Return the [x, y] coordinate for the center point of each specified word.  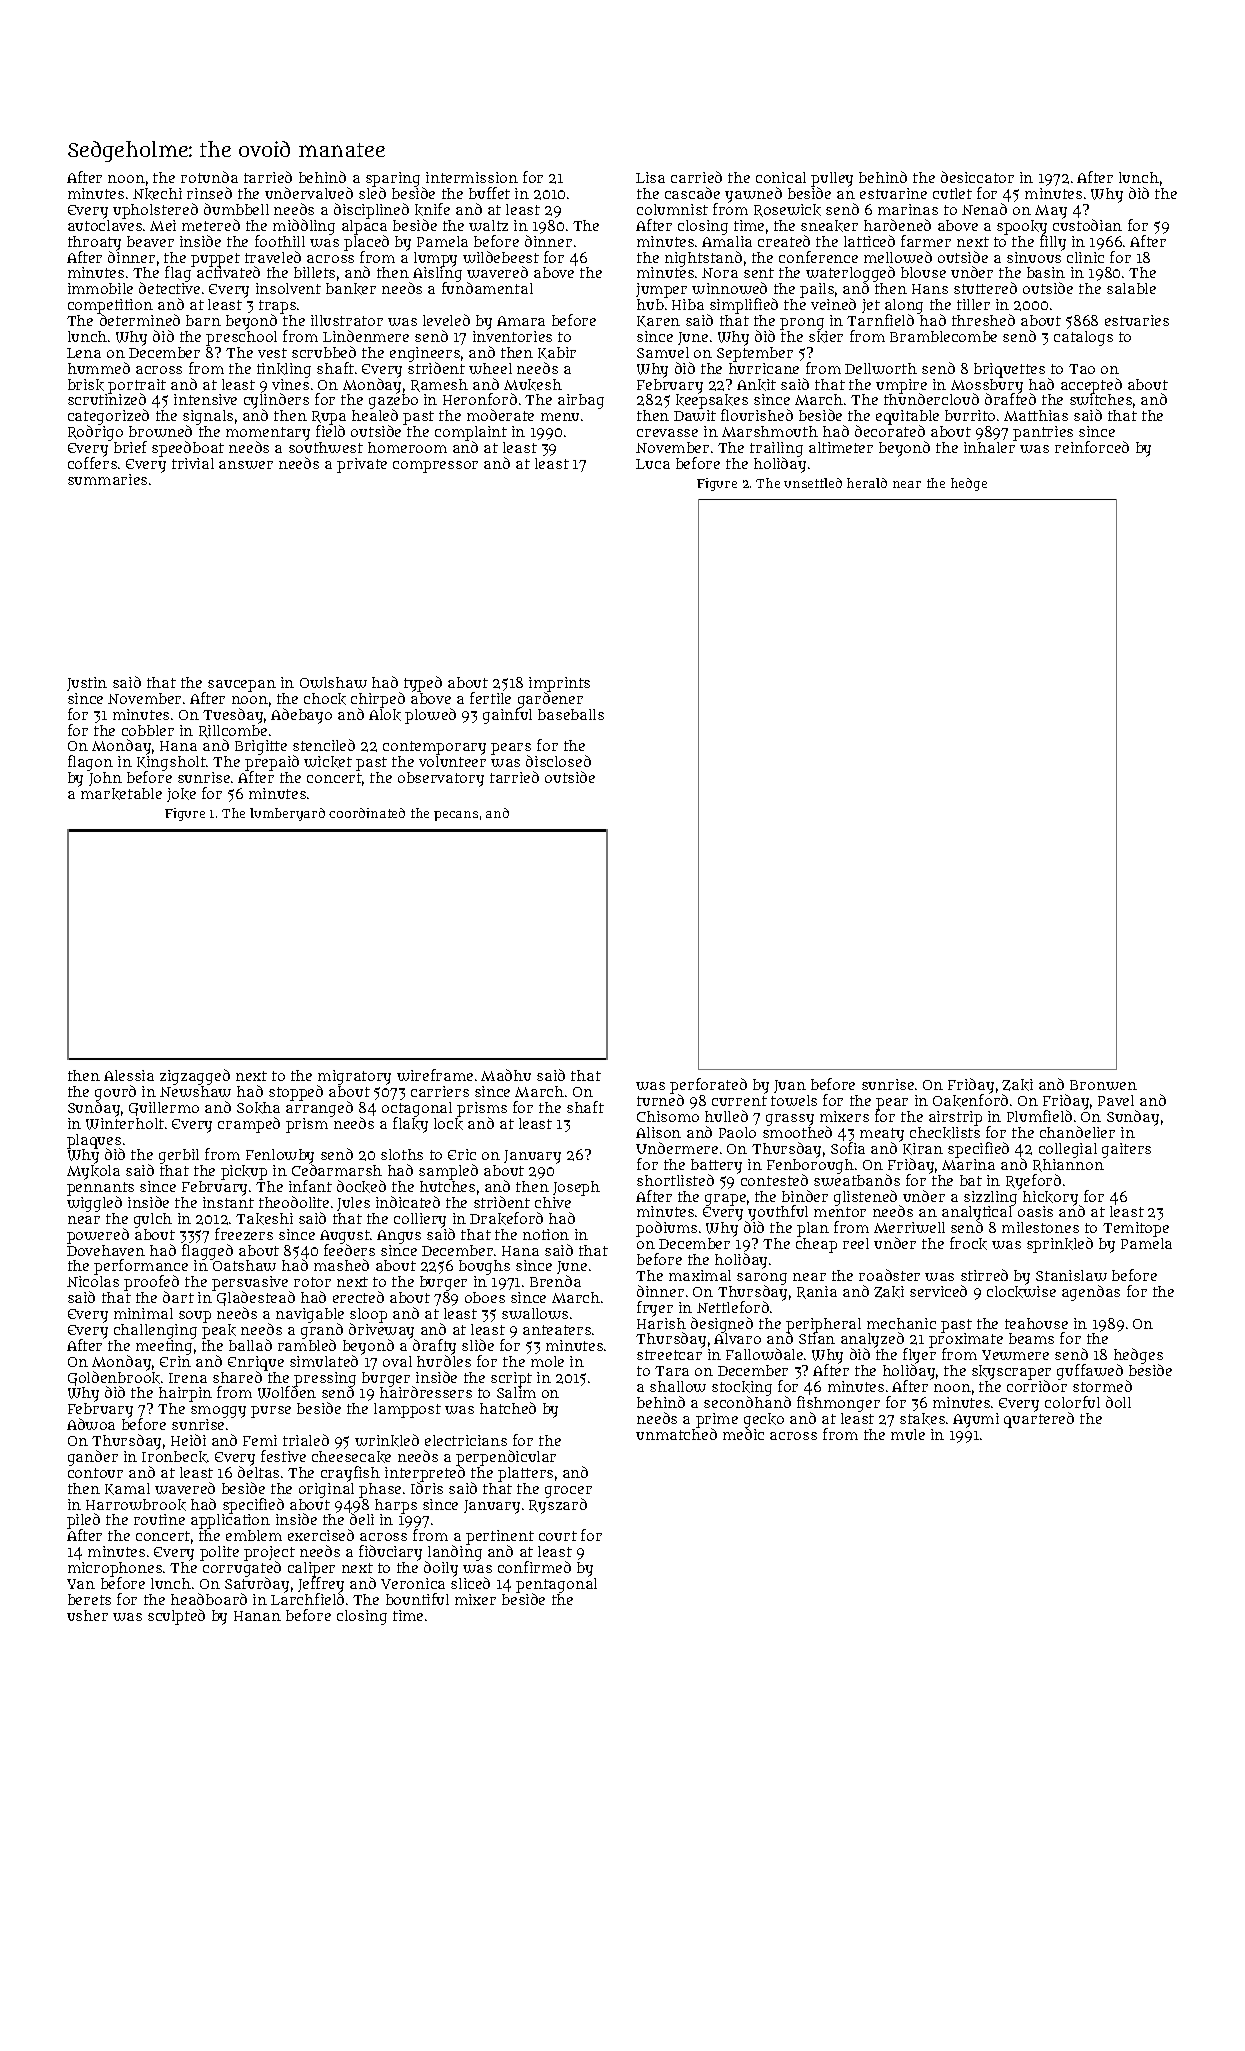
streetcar [669, 1355]
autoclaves [105, 225]
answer [246, 465]
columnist [672, 209]
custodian [1087, 225]
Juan [790, 1086]
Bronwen [1103, 1085]
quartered [1039, 1420]
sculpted [176, 1617]
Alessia [129, 1075]
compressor [435, 467]
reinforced [1092, 447]
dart [178, 1297]
